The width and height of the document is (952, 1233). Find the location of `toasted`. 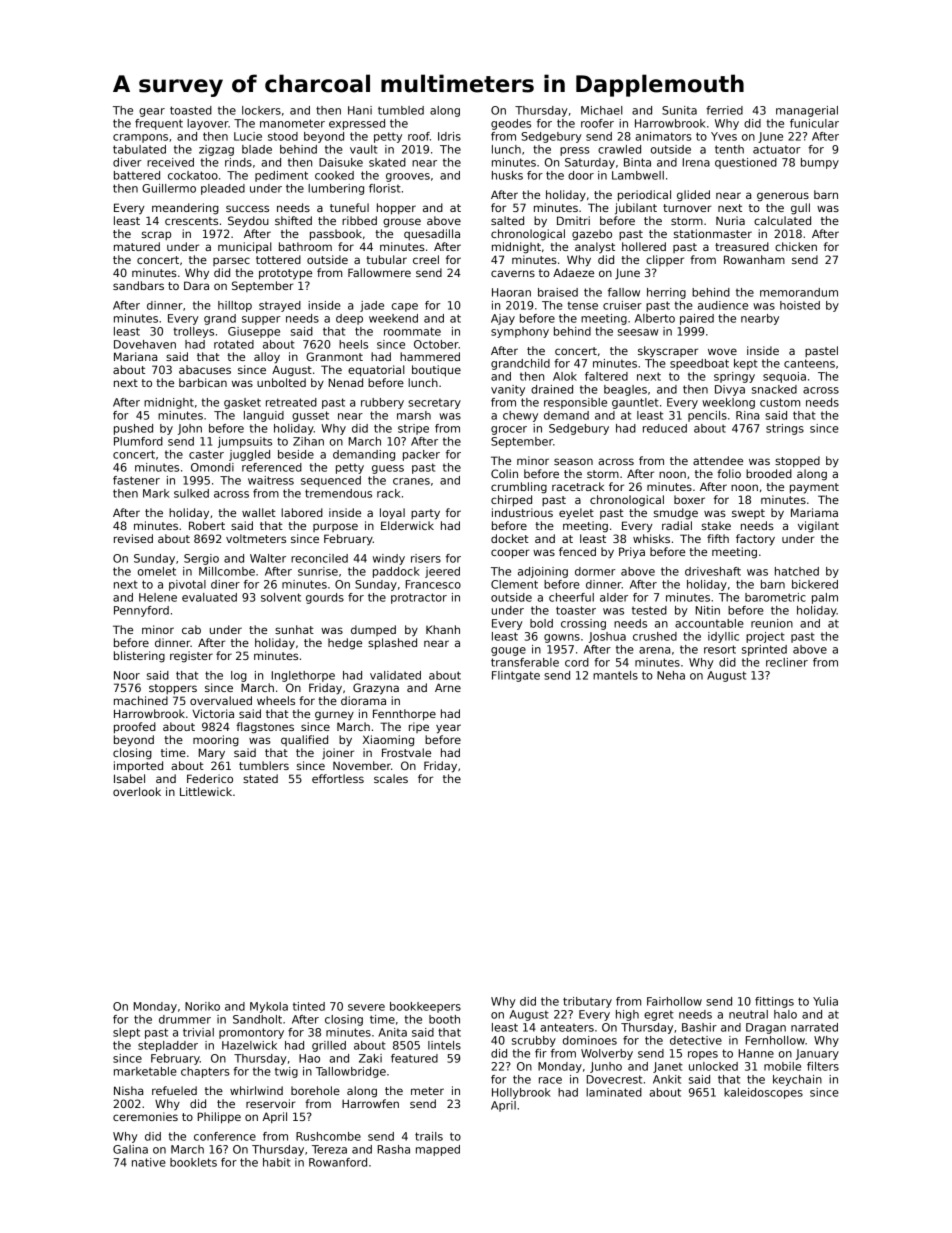

toasted is located at coordinates (191, 110).
